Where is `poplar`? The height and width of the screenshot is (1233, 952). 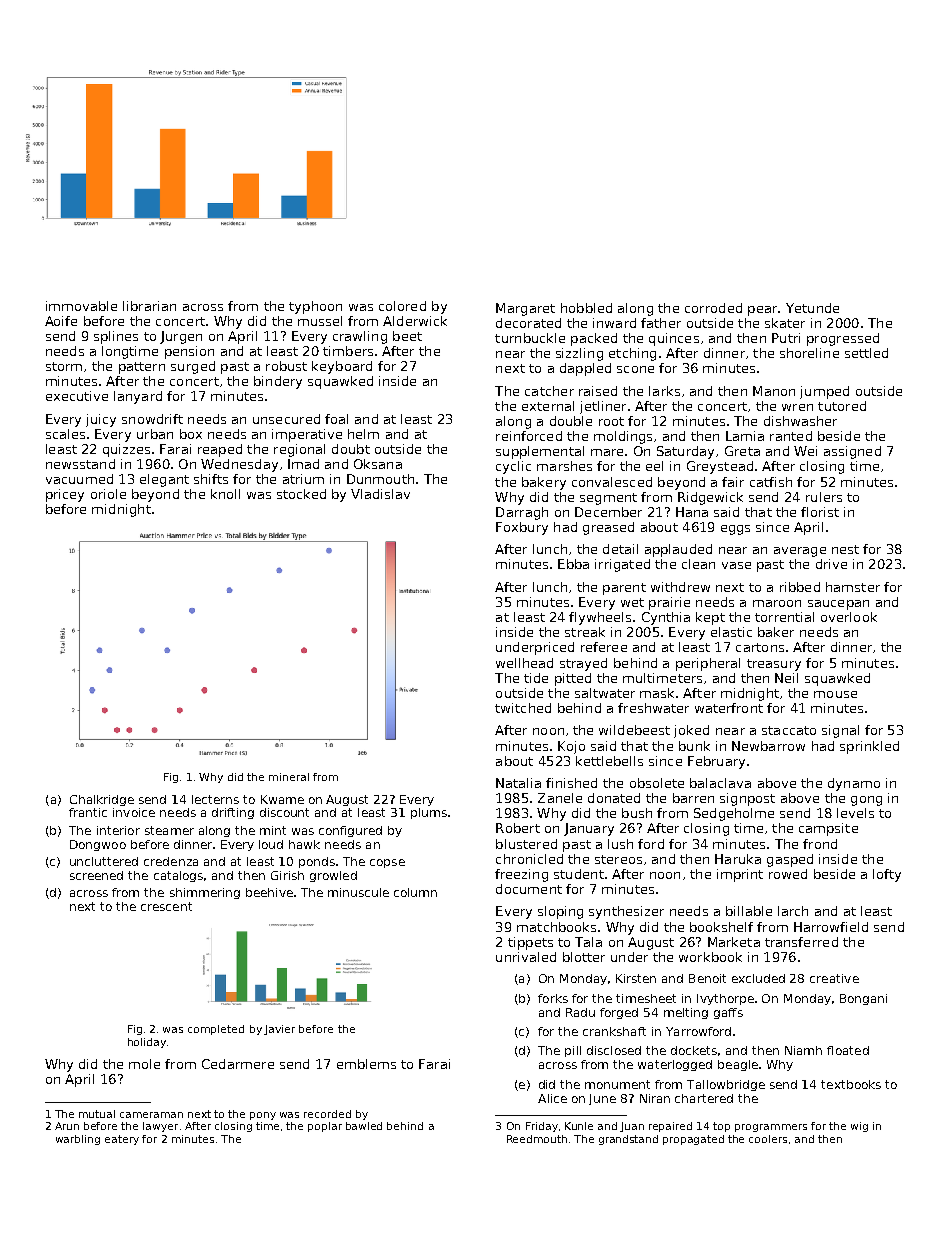
poplar is located at coordinates (325, 1127).
